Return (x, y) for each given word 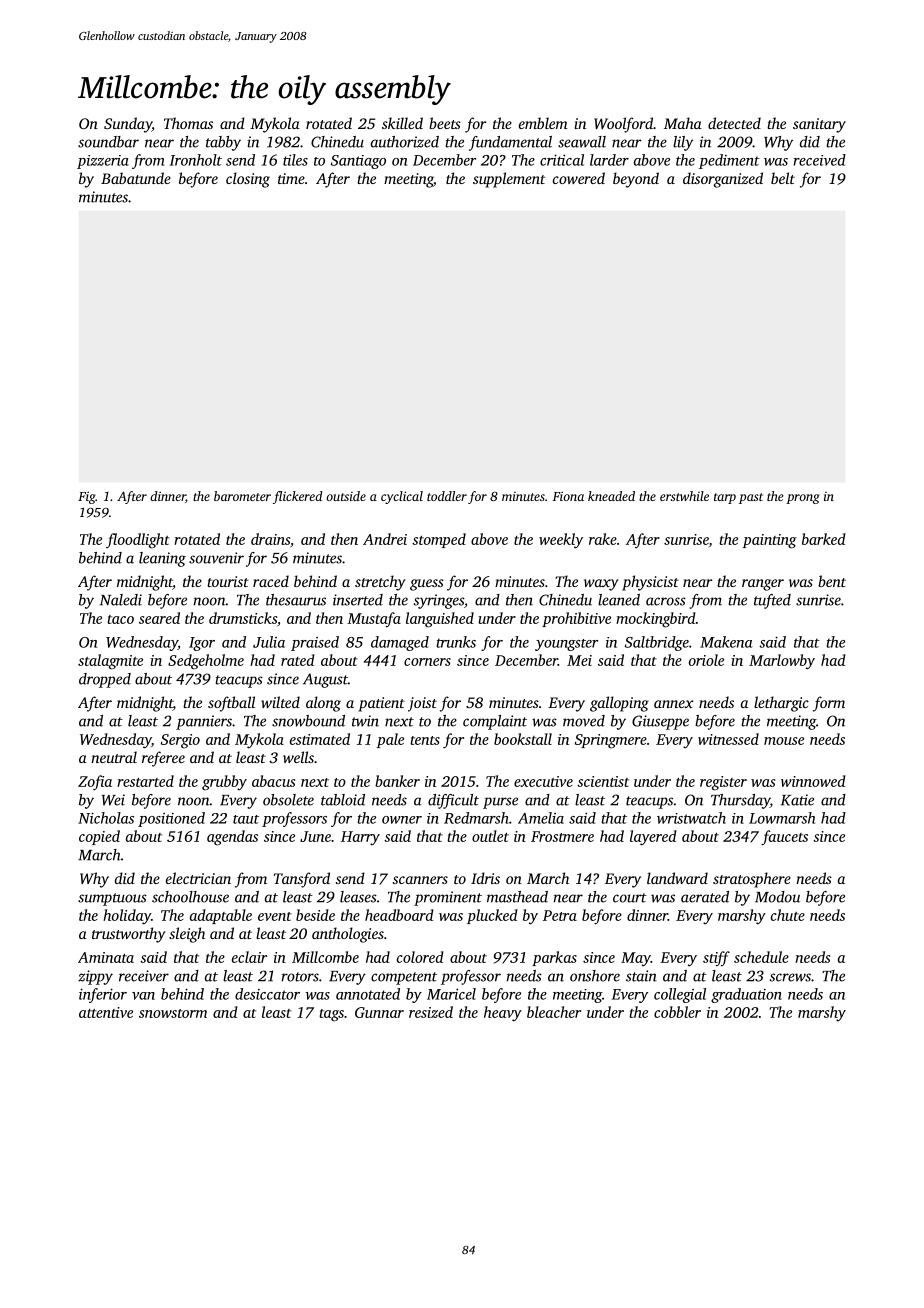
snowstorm (173, 1013)
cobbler (677, 1012)
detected (734, 123)
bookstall (523, 739)
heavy (503, 1014)
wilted (280, 702)
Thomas (188, 123)
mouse (784, 741)
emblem (543, 123)
